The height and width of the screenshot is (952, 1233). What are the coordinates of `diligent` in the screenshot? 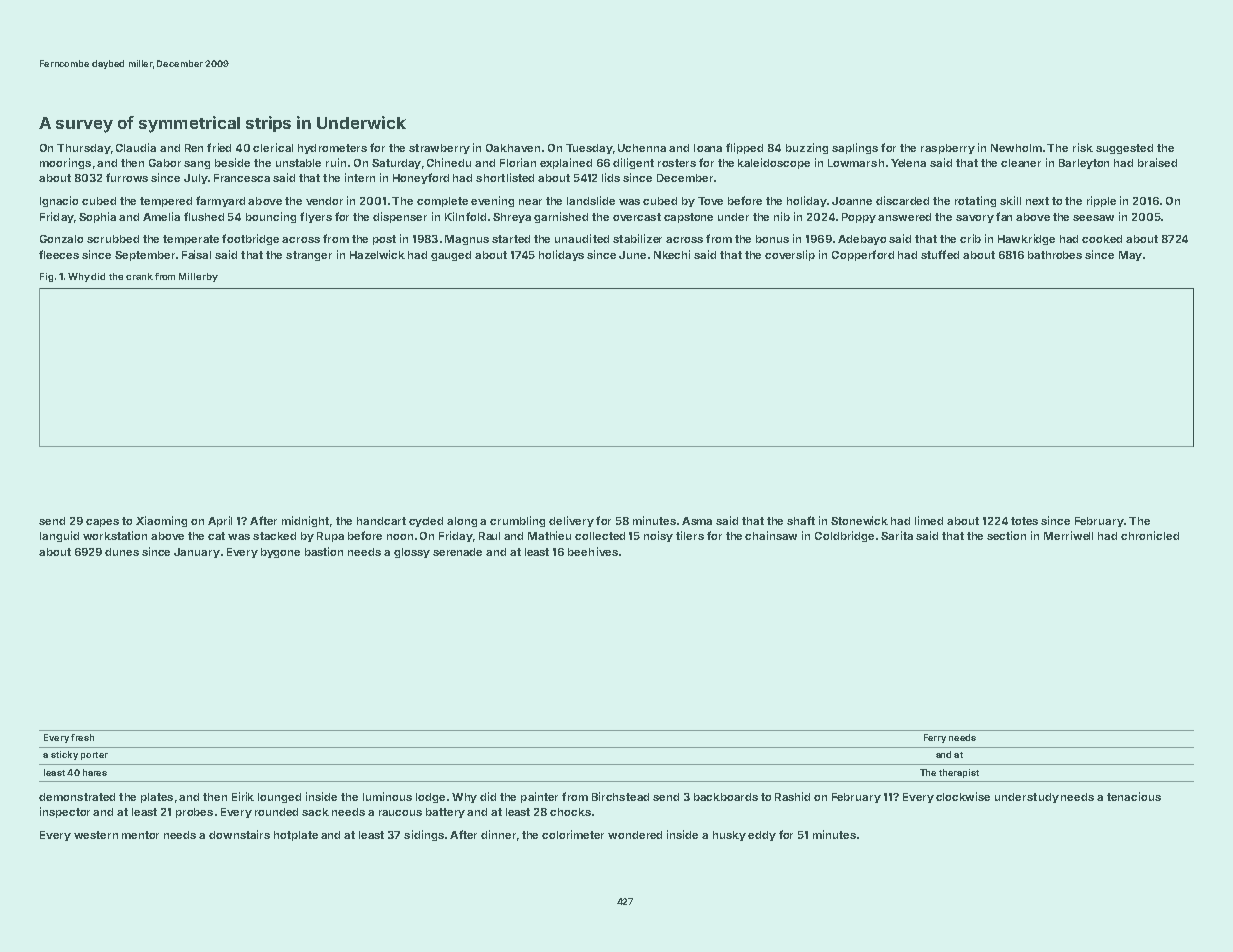 It's located at (633, 163).
